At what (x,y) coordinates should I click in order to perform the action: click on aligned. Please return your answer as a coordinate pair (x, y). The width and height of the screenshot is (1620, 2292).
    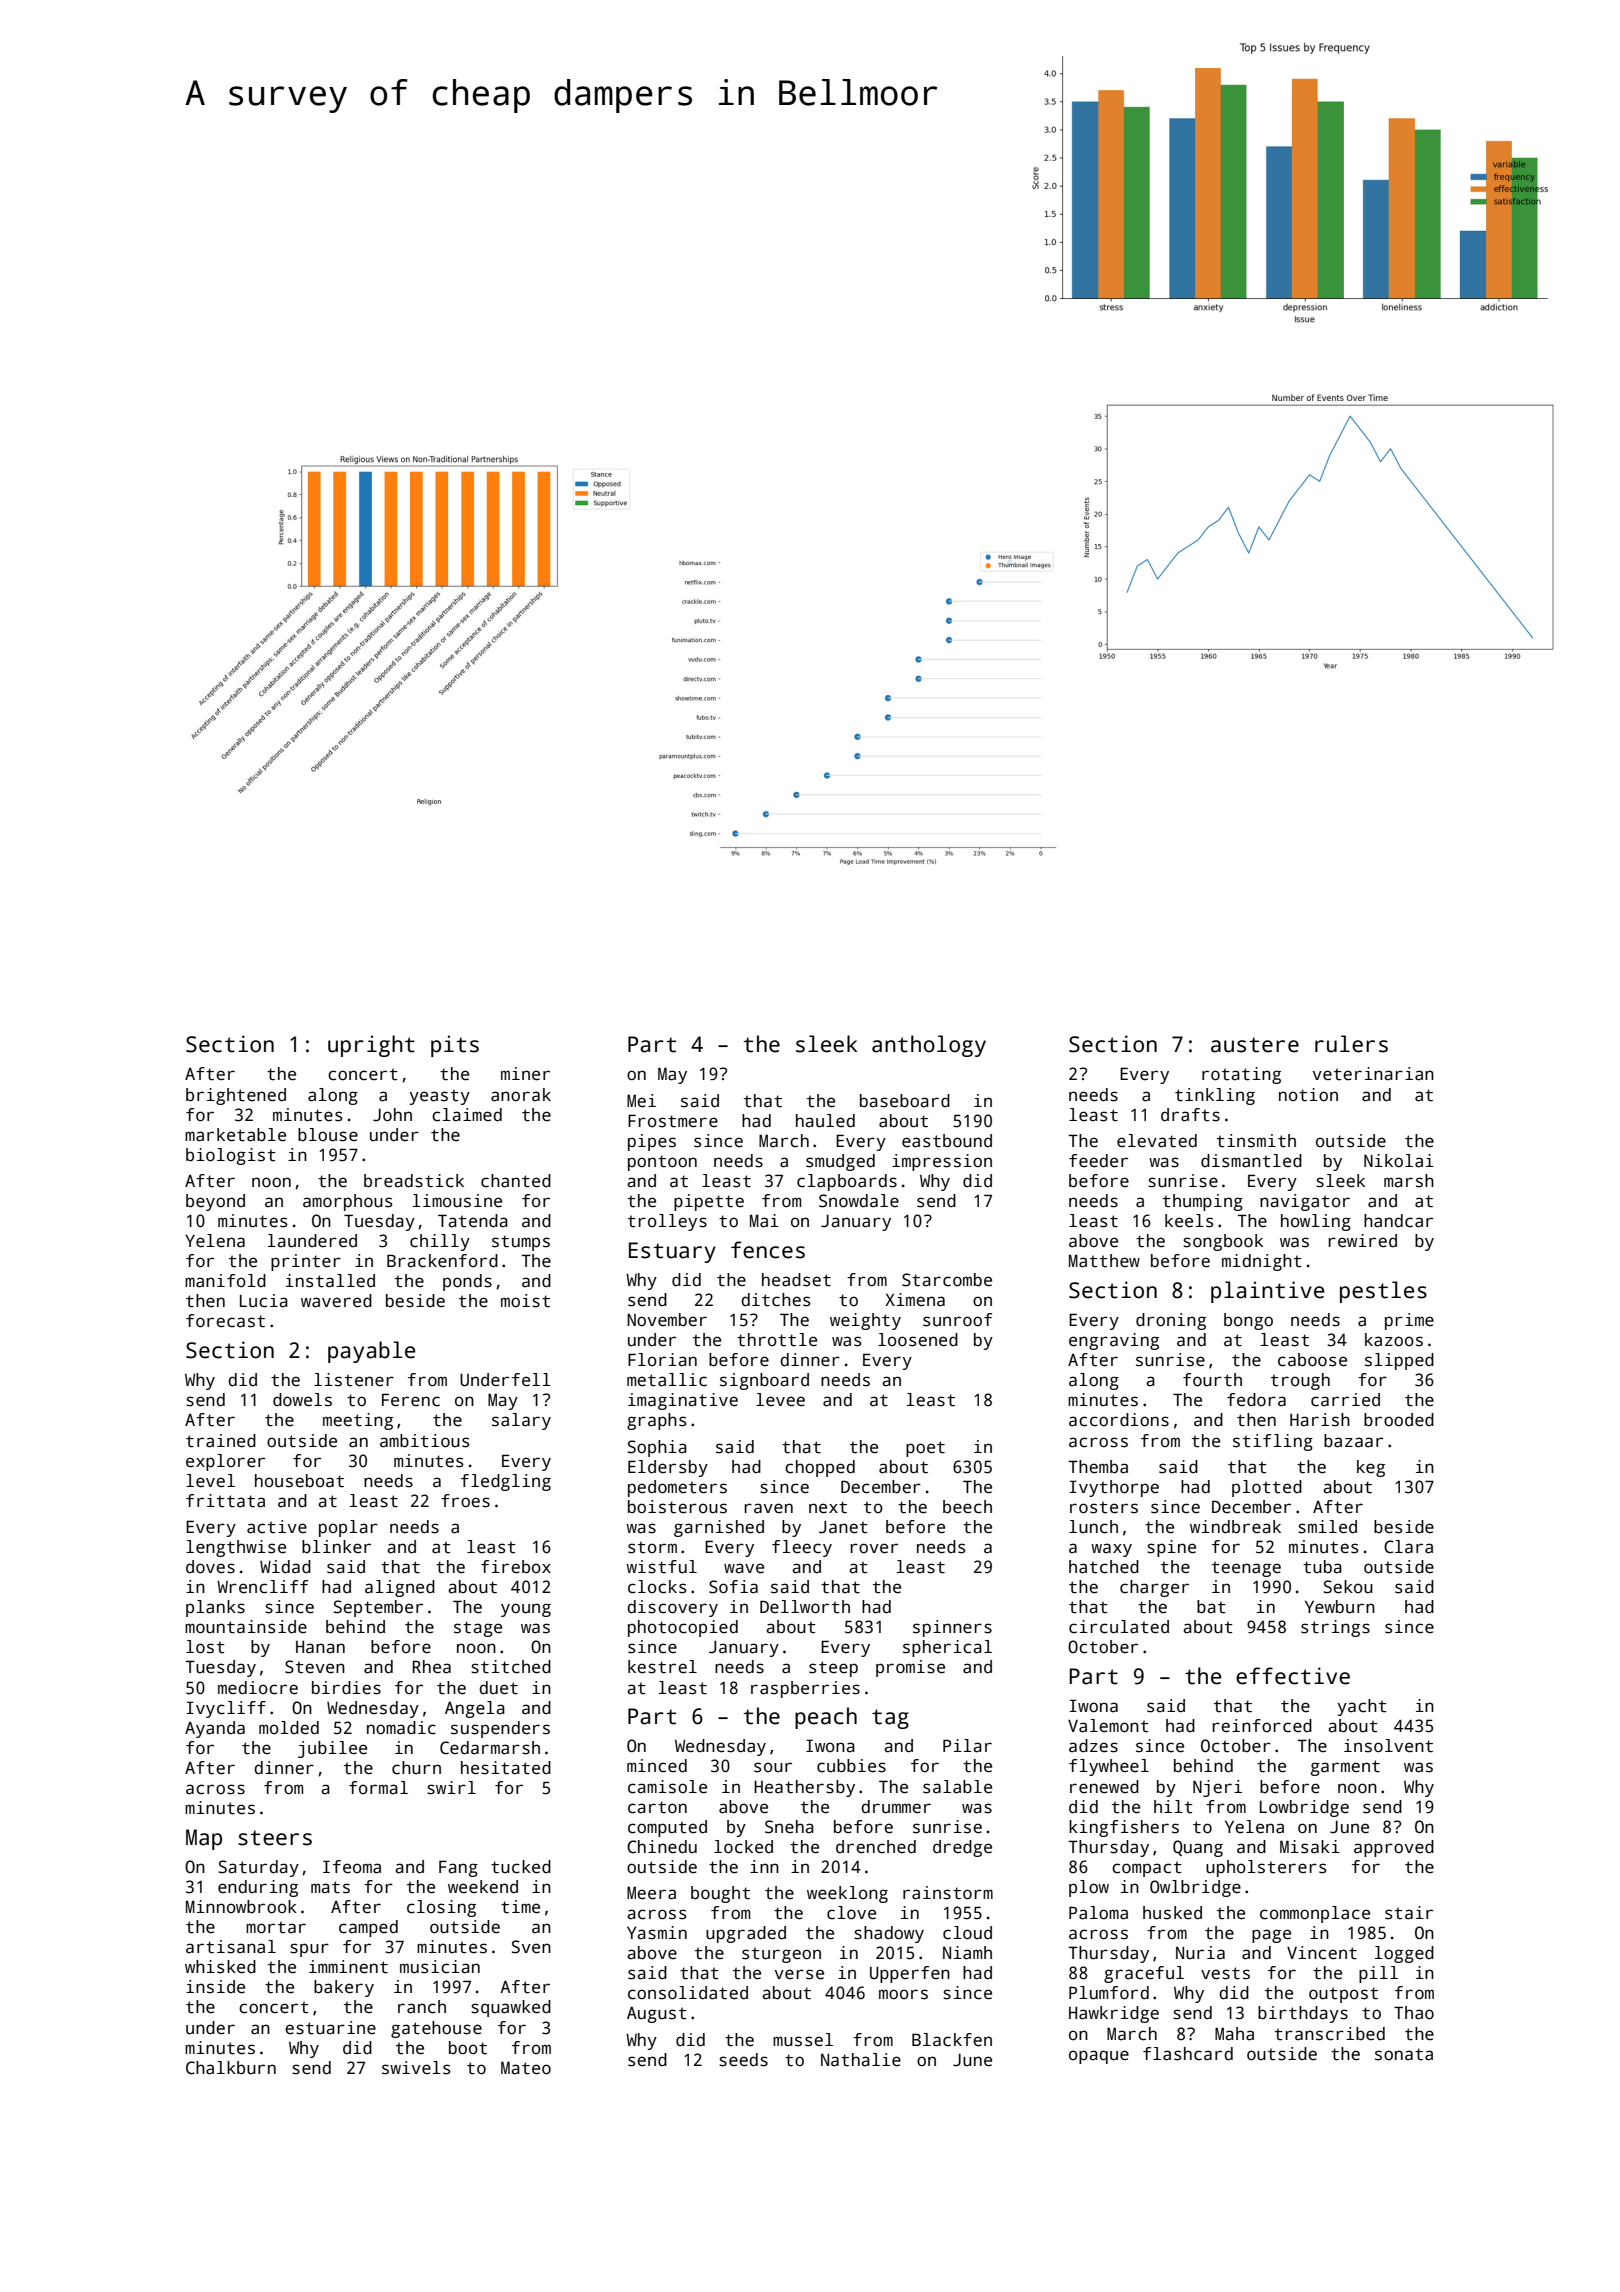
    Looking at the image, I should click on (400, 1588).
